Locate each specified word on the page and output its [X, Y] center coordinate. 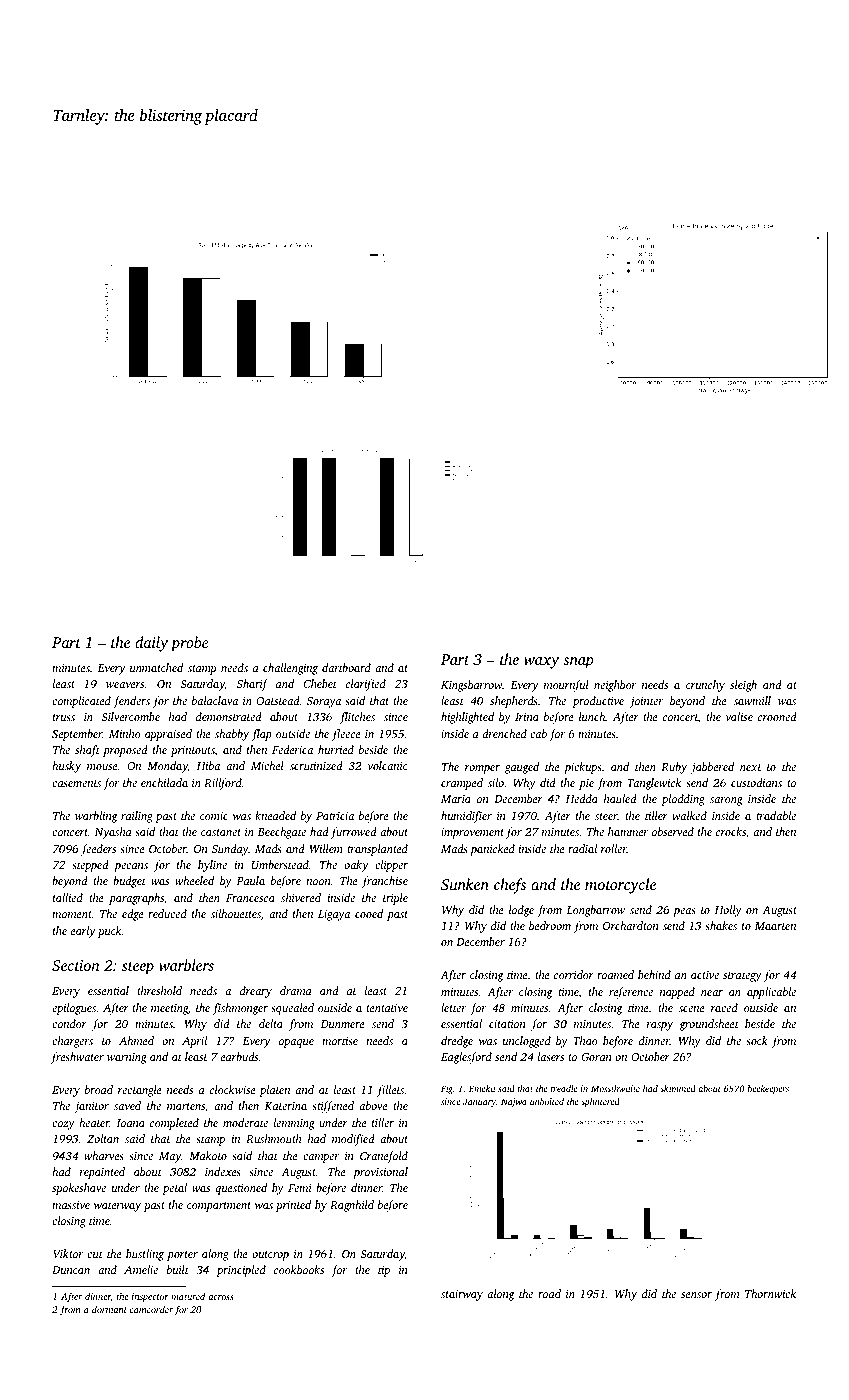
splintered [600, 1102]
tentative [387, 1008]
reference [631, 993]
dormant [109, 1309]
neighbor [615, 686]
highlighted [467, 718]
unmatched [156, 667]
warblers [186, 965]
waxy [541, 663]
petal [174, 1189]
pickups [582, 768]
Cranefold [384, 1157]
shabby [232, 735]
